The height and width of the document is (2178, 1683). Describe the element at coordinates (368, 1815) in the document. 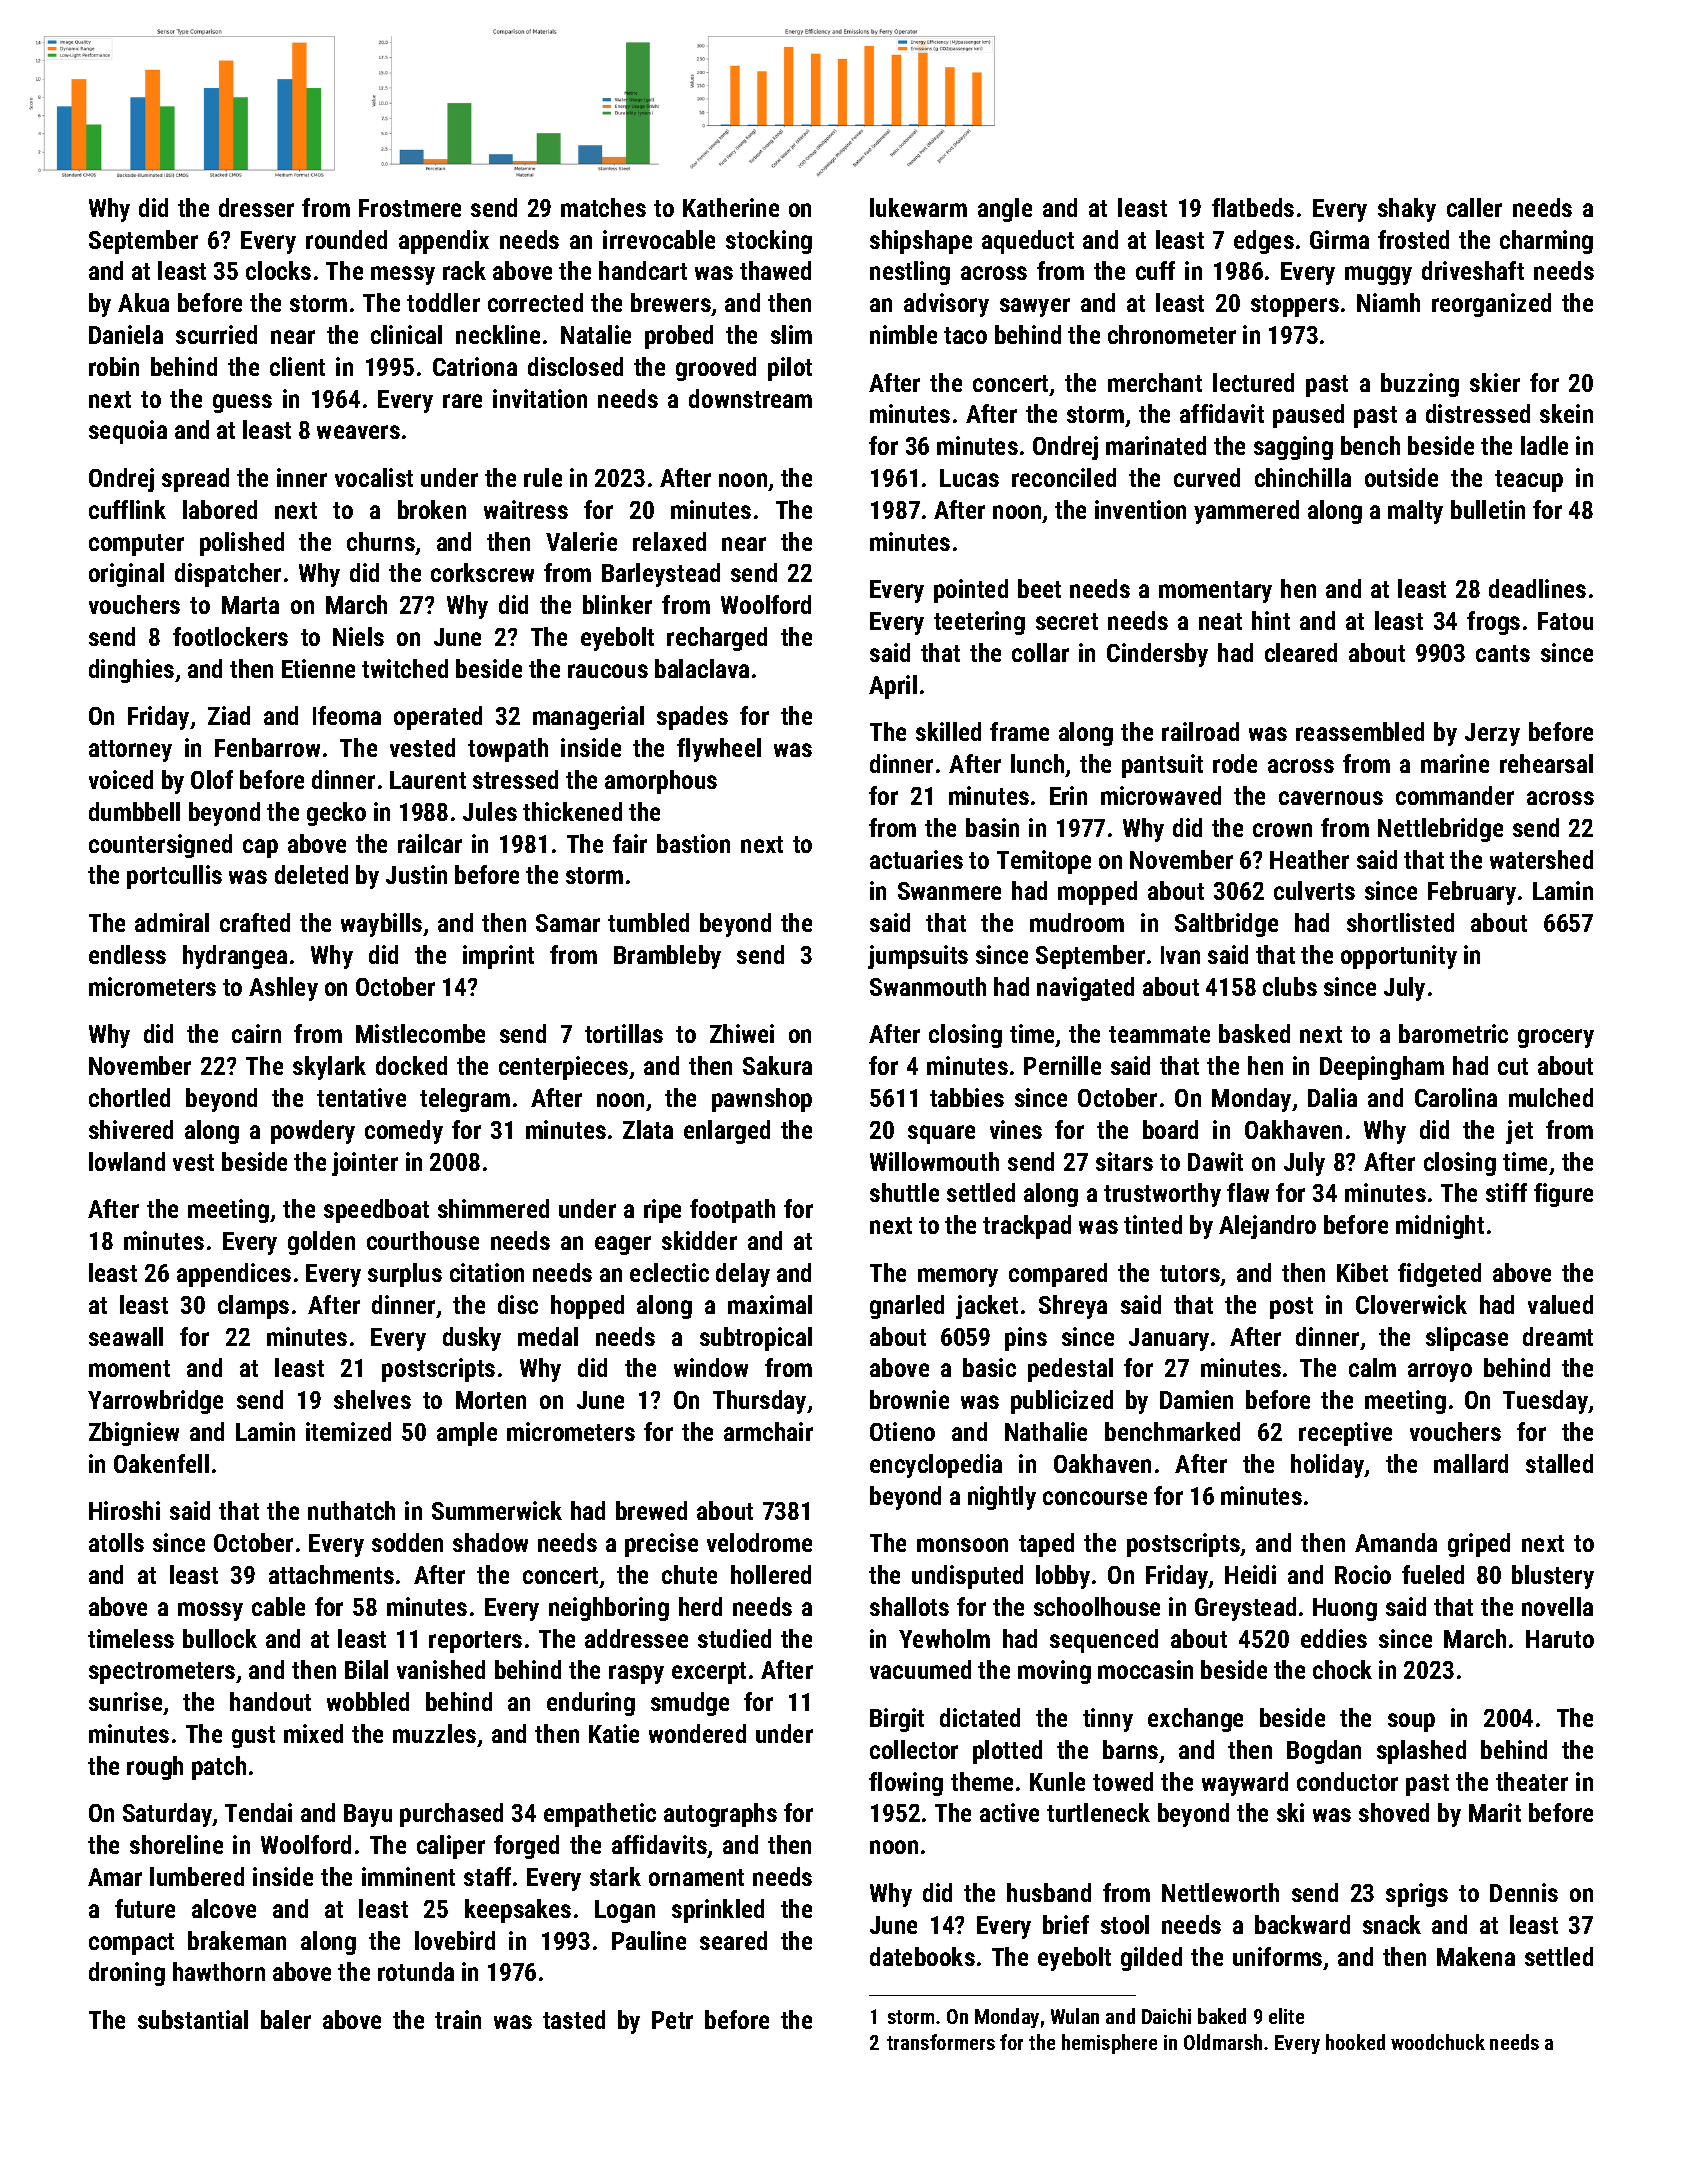

I see `Bayu` at that location.
